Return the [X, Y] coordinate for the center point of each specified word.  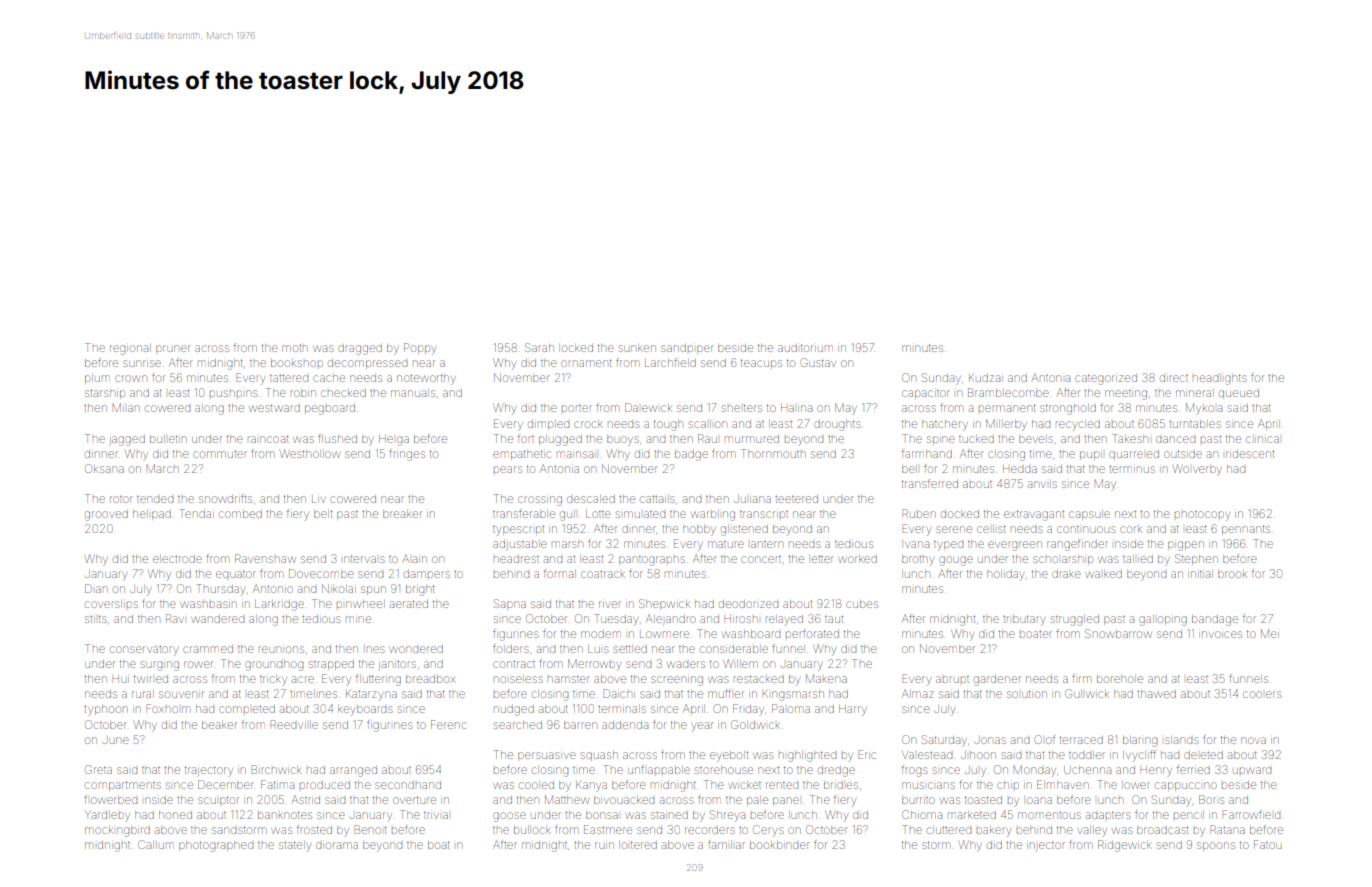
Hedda [1020, 469]
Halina [796, 408]
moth [295, 348]
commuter [220, 454]
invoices [1220, 634]
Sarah [539, 347]
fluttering [378, 680]
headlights [1219, 379]
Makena [826, 678]
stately [295, 846]
